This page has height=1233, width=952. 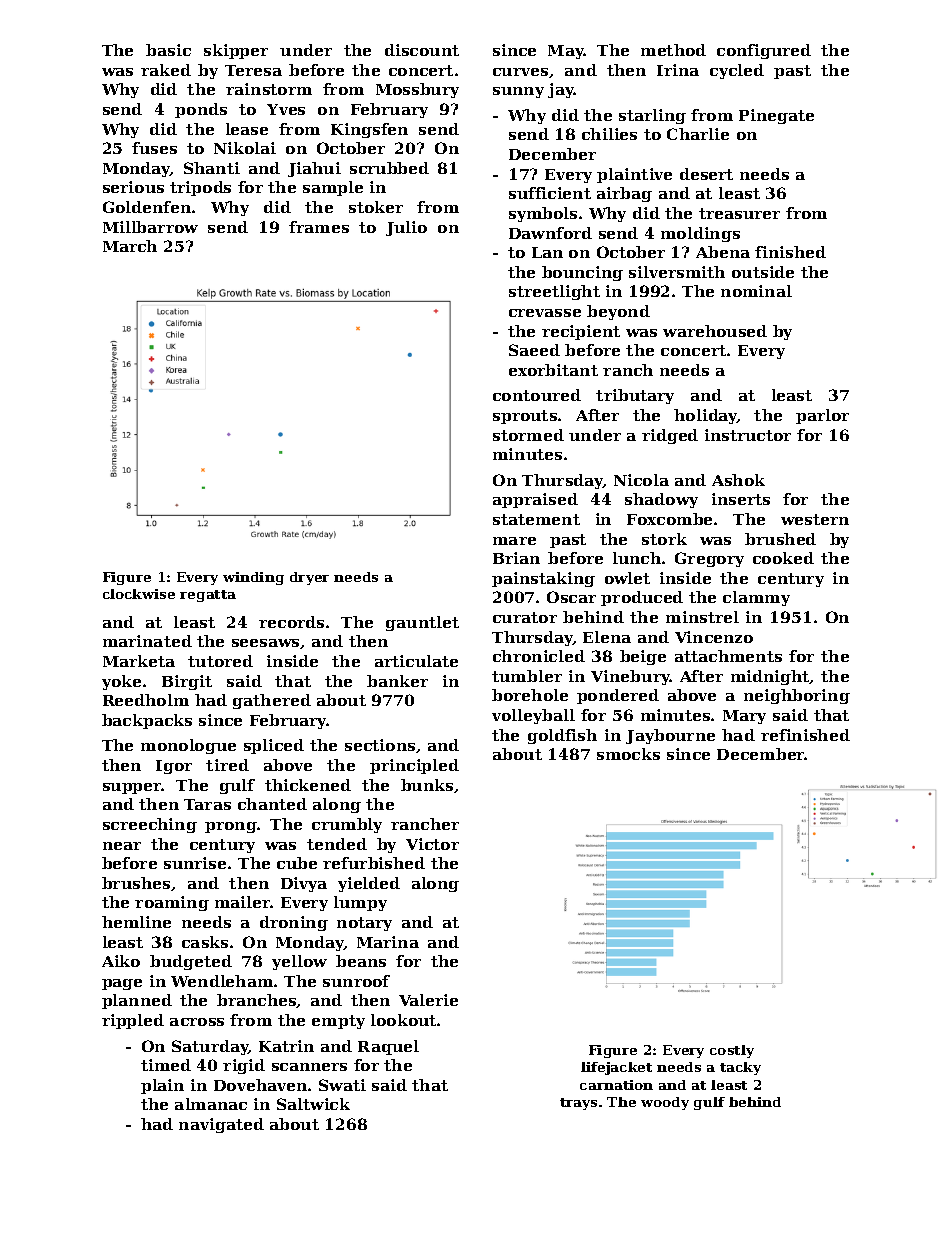 I want to click on seesaws, so click(x=265, y=643).
